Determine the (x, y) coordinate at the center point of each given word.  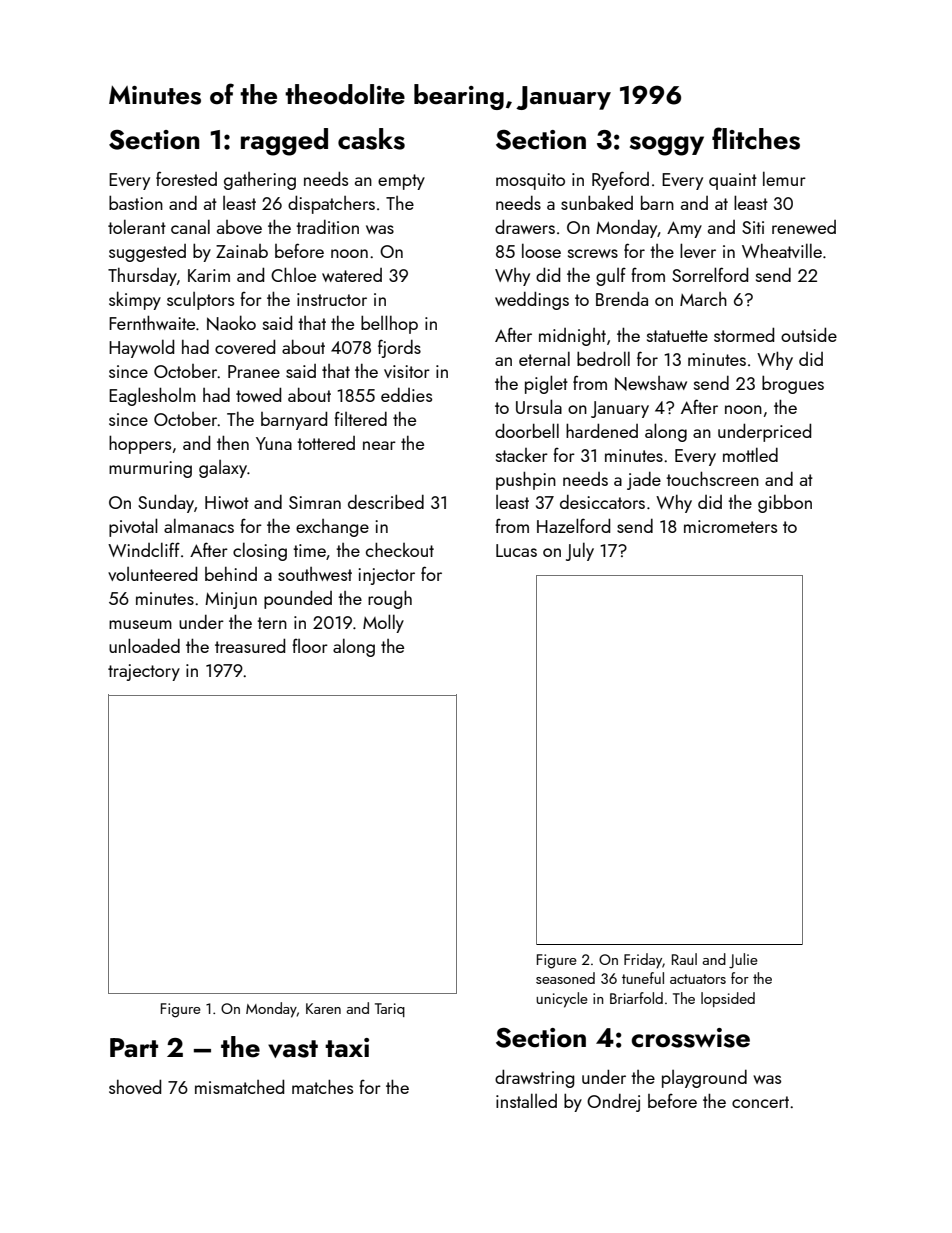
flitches (756, 138)
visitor (407, 371)
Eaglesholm (152, 396)
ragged (284, 142)
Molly (383, 623)
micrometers (730, 526)
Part (134, 1047)
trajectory (144, 672)
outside (809, 334)
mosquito (530, 181)
